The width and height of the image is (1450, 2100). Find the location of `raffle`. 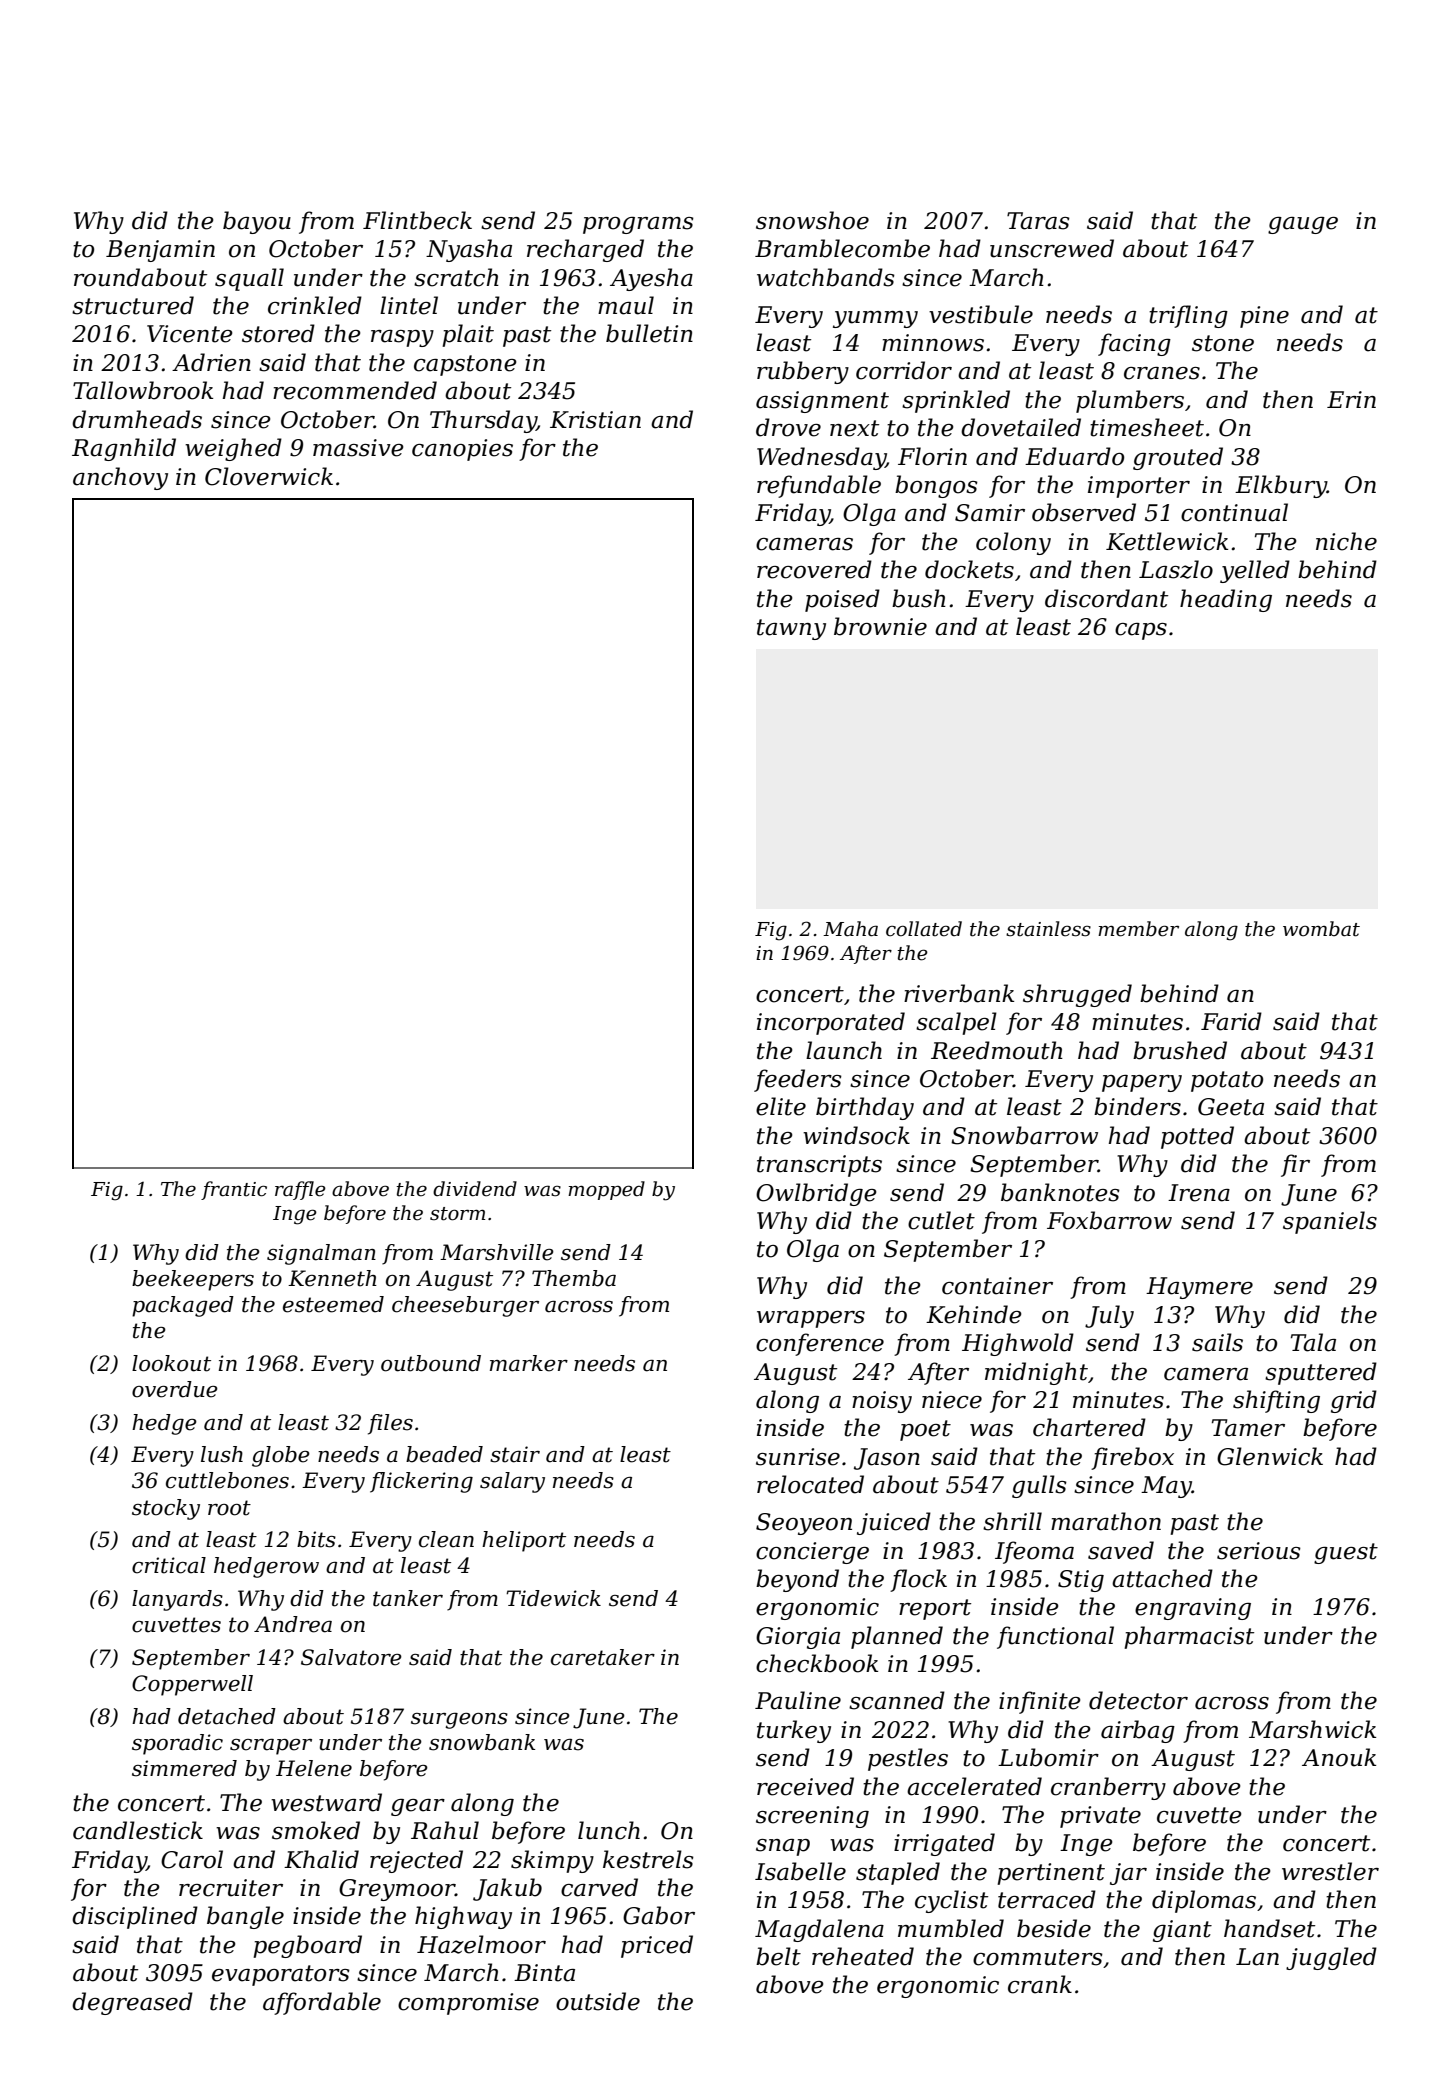

raffle is located at coordinates (300, 1190).
